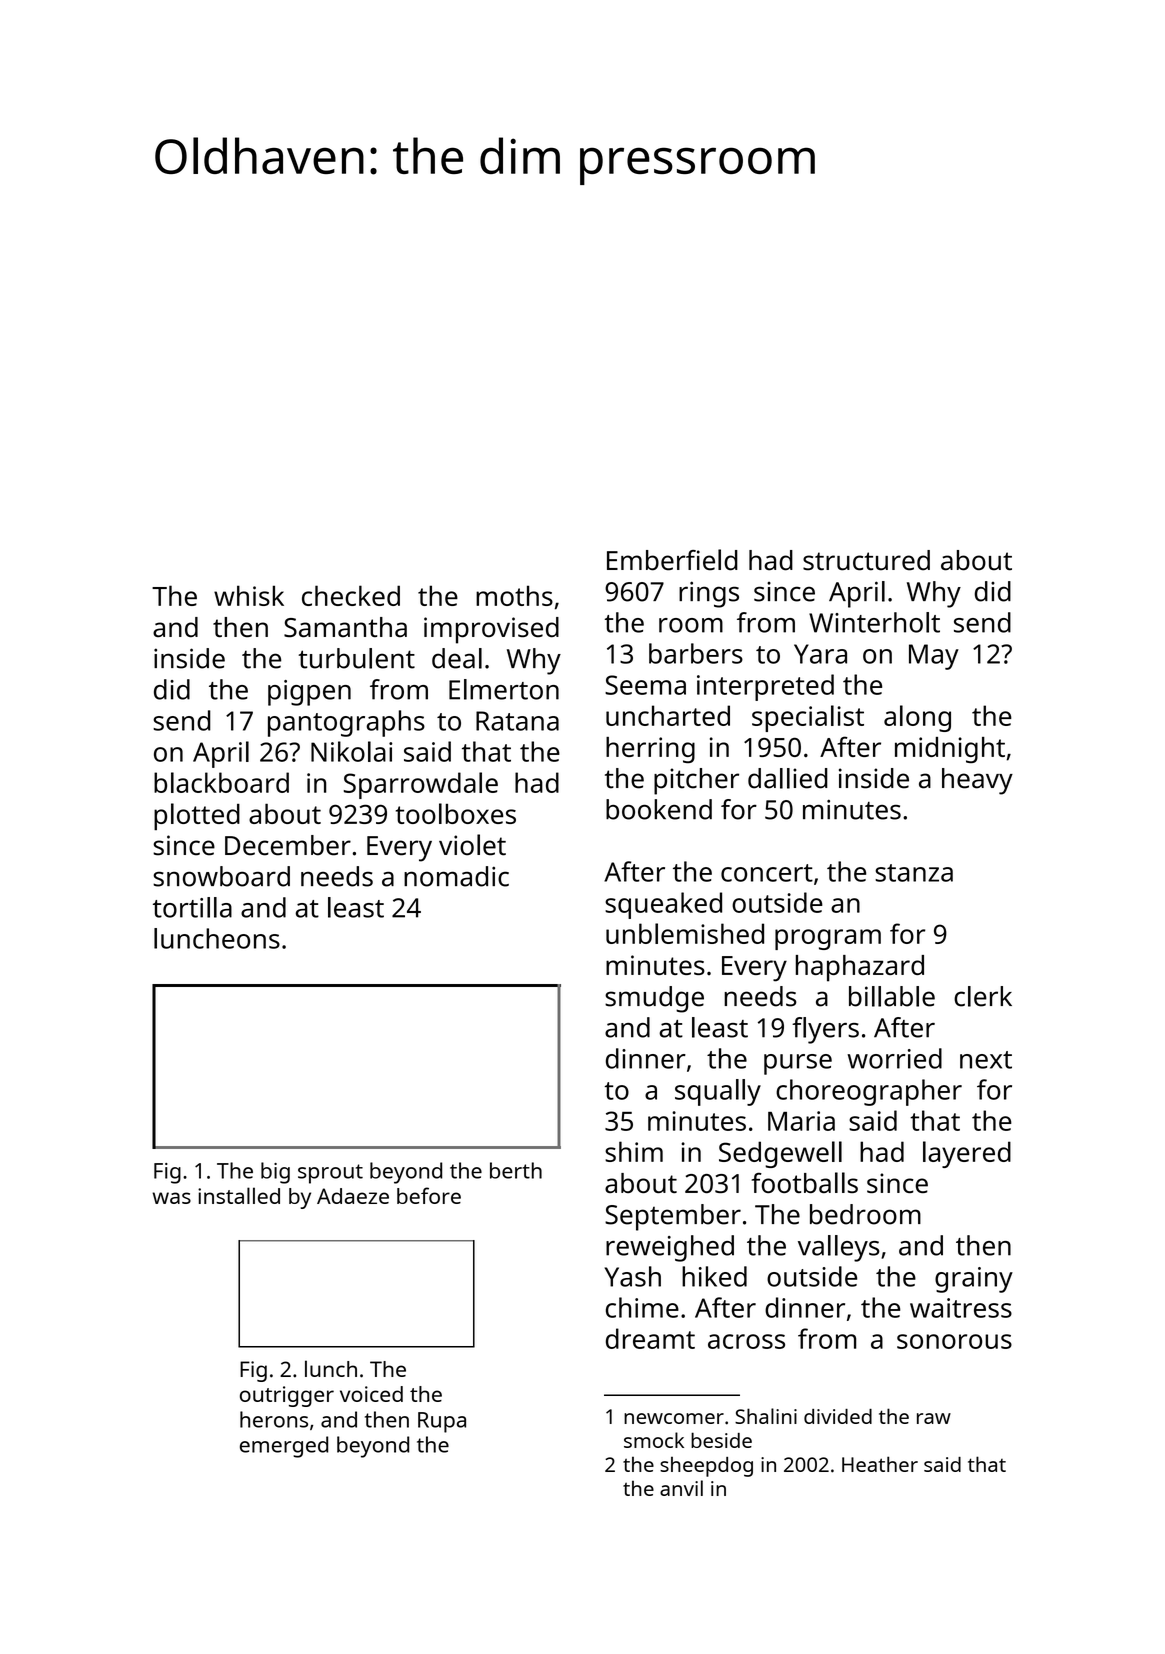  What do you see at coordinates (309, 693) in the image?
I see `pigpen` at bounding box center [309, 693].
